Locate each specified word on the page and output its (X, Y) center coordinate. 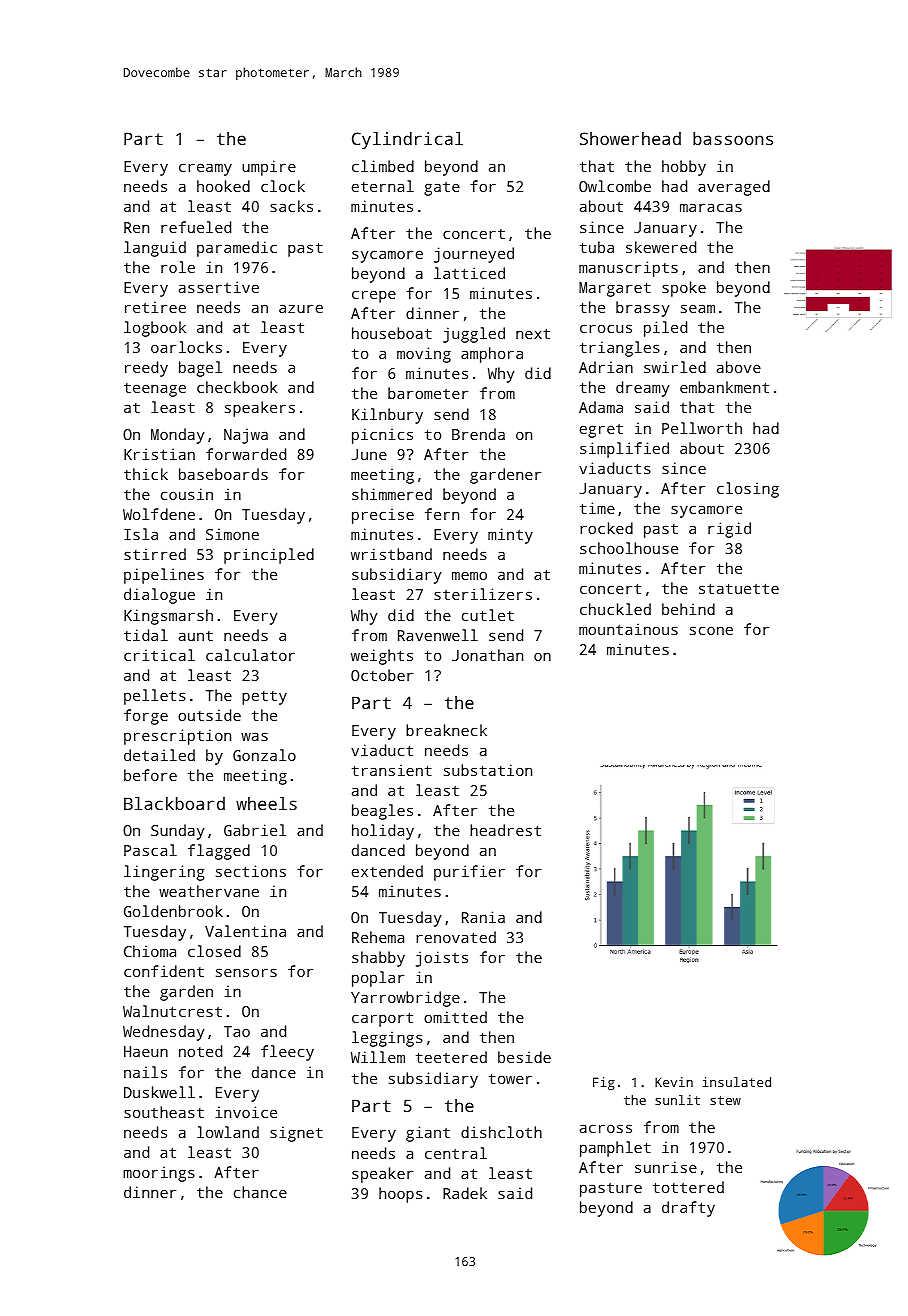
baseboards (223, 474)
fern (442, 514)
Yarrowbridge (405, 999)
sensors (246, 972)
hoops (401, 1195)
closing (748, 490)
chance (260, 1192)
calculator (250, 655)
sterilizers (483, 594)
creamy (205, 169)
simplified (624, 450)
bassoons (733, 138)
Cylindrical (407, 140)
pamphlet (615, 1149)
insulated (737, 1082)
